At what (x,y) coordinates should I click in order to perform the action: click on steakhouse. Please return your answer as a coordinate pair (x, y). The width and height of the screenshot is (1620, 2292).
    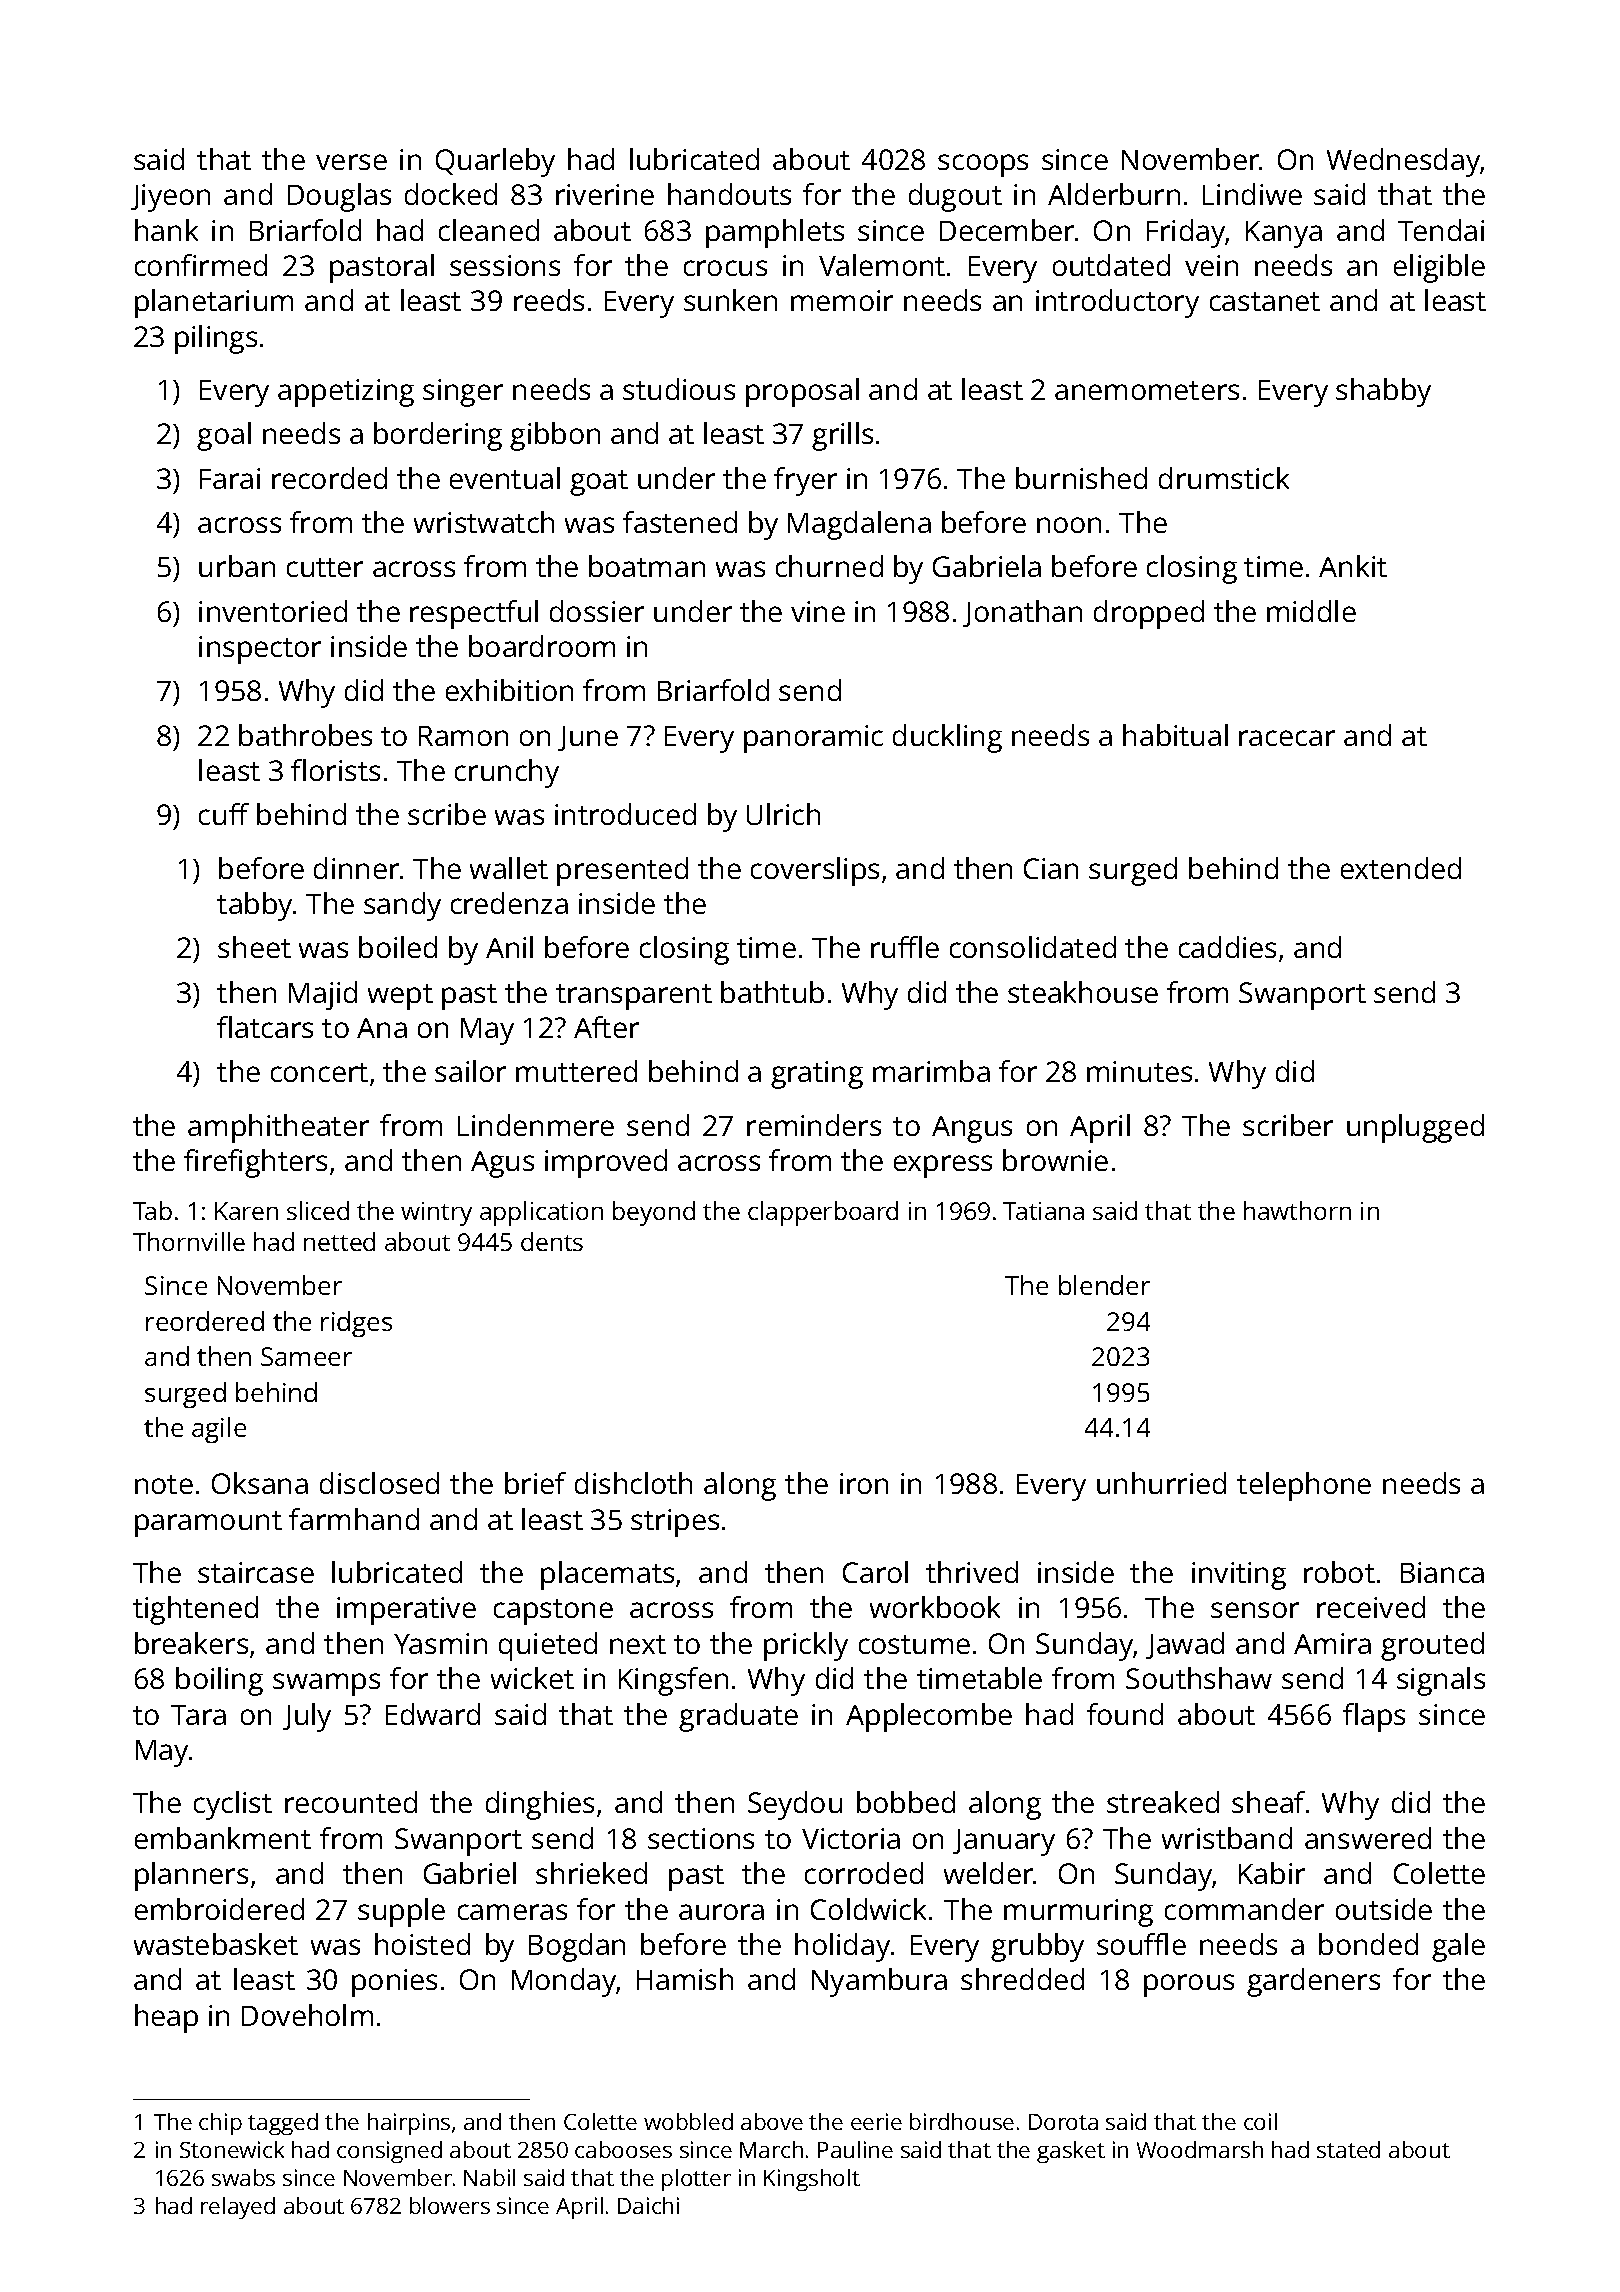
    Looking at the image, I should click on (1083, 992).
